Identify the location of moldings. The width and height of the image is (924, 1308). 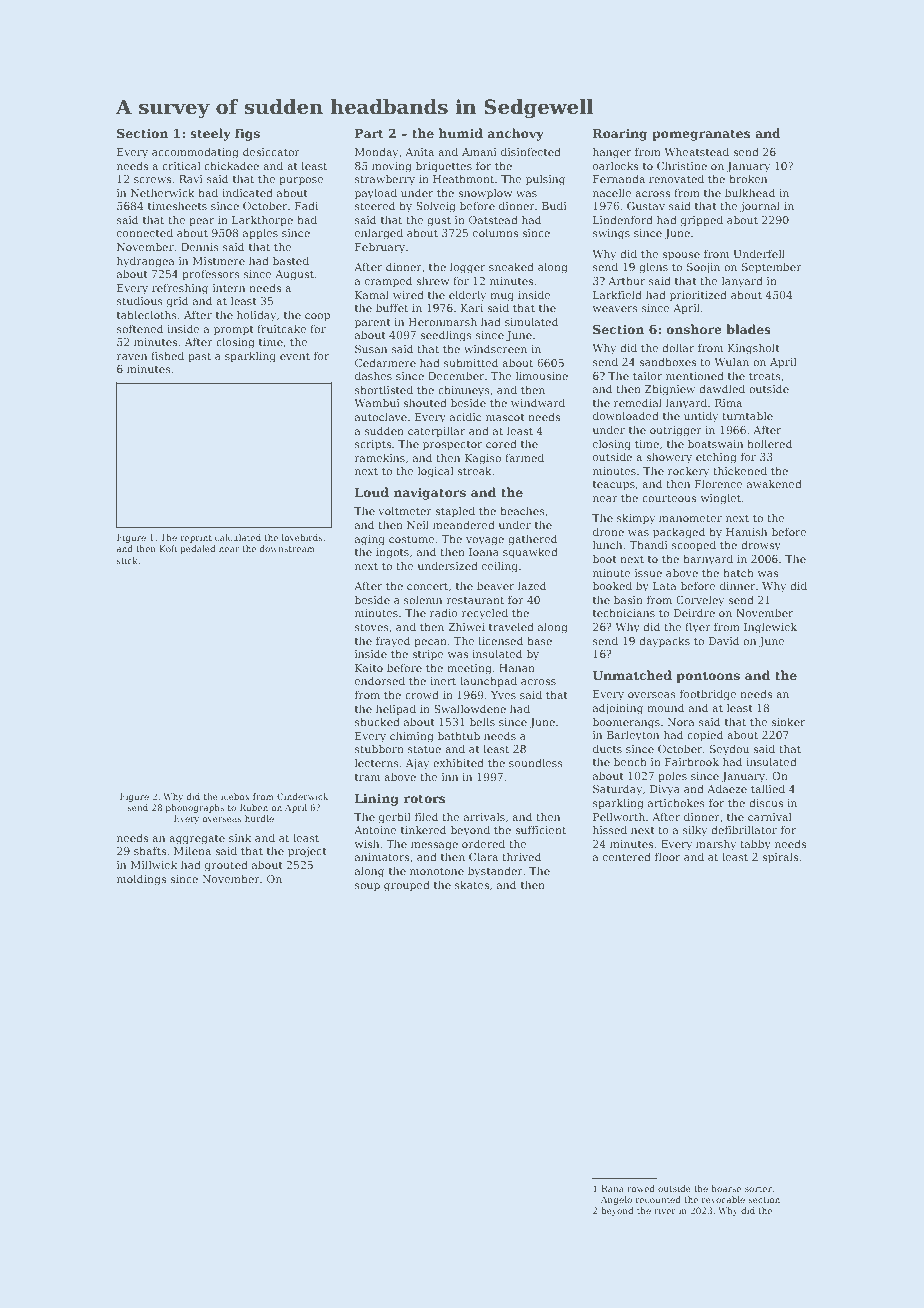
(141, 880).
